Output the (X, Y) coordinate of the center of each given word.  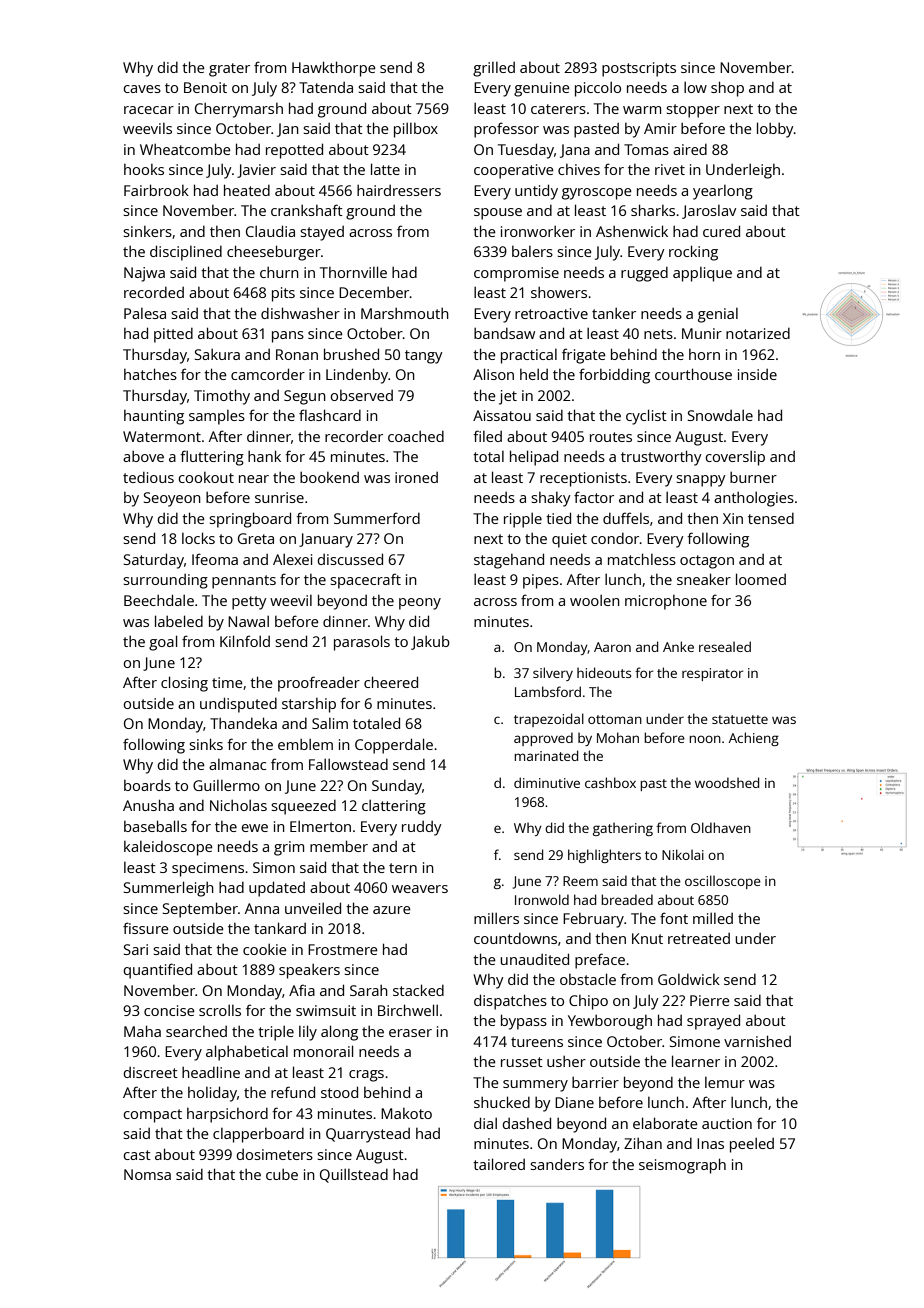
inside (757, 374)
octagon (707, 562)
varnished (757, 1041)
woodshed (727, 782)
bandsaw (504, 333)
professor (506, 130)
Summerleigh (169, 889)
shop (727, 89)
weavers (420, 889)
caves (142, 89)
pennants (244, 582)
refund (293, 1092)
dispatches (510, 1002)
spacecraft (365, 581)
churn (279, 272)
